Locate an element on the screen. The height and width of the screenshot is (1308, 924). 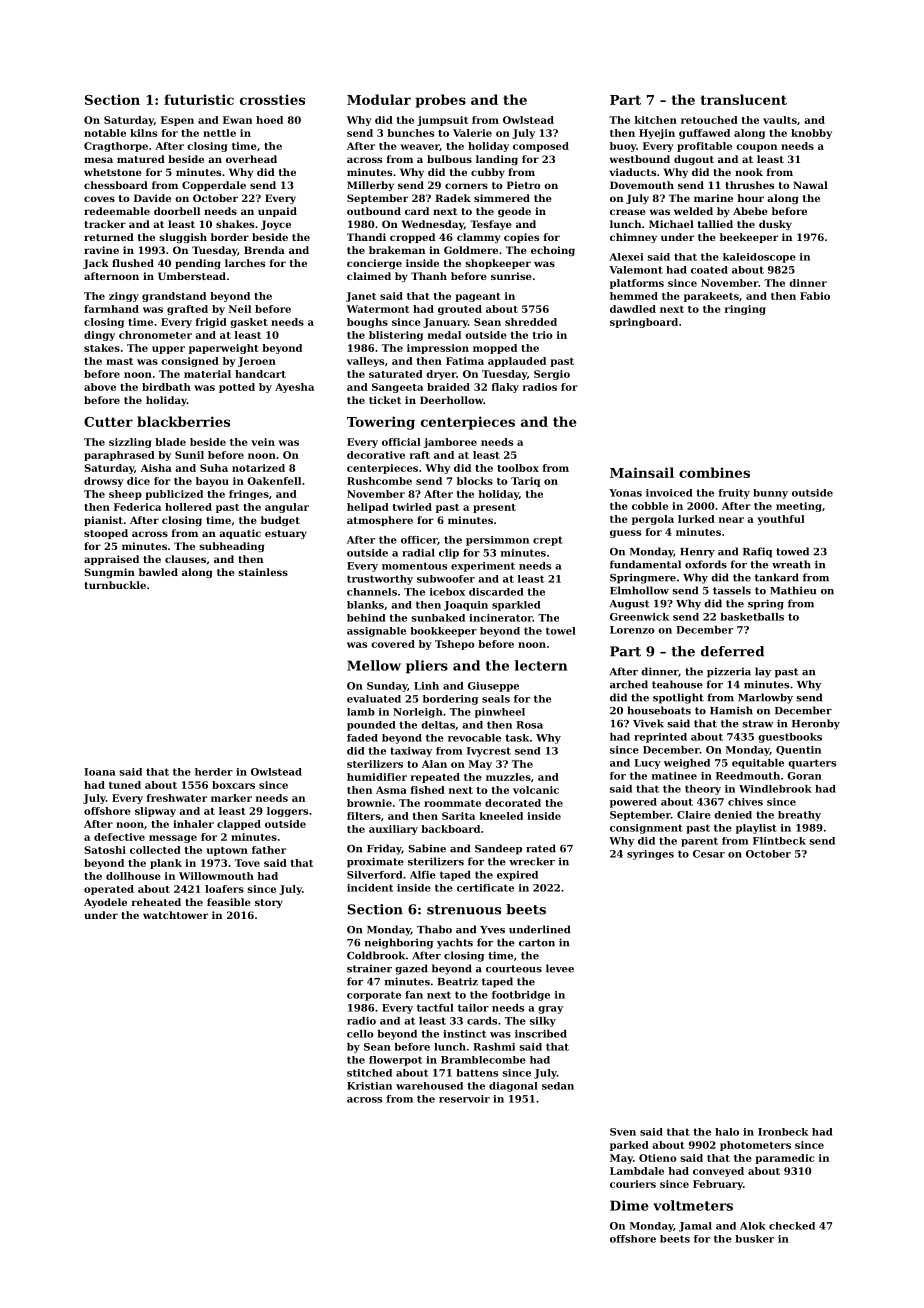
bunny is located at coordinates (770, 494).
